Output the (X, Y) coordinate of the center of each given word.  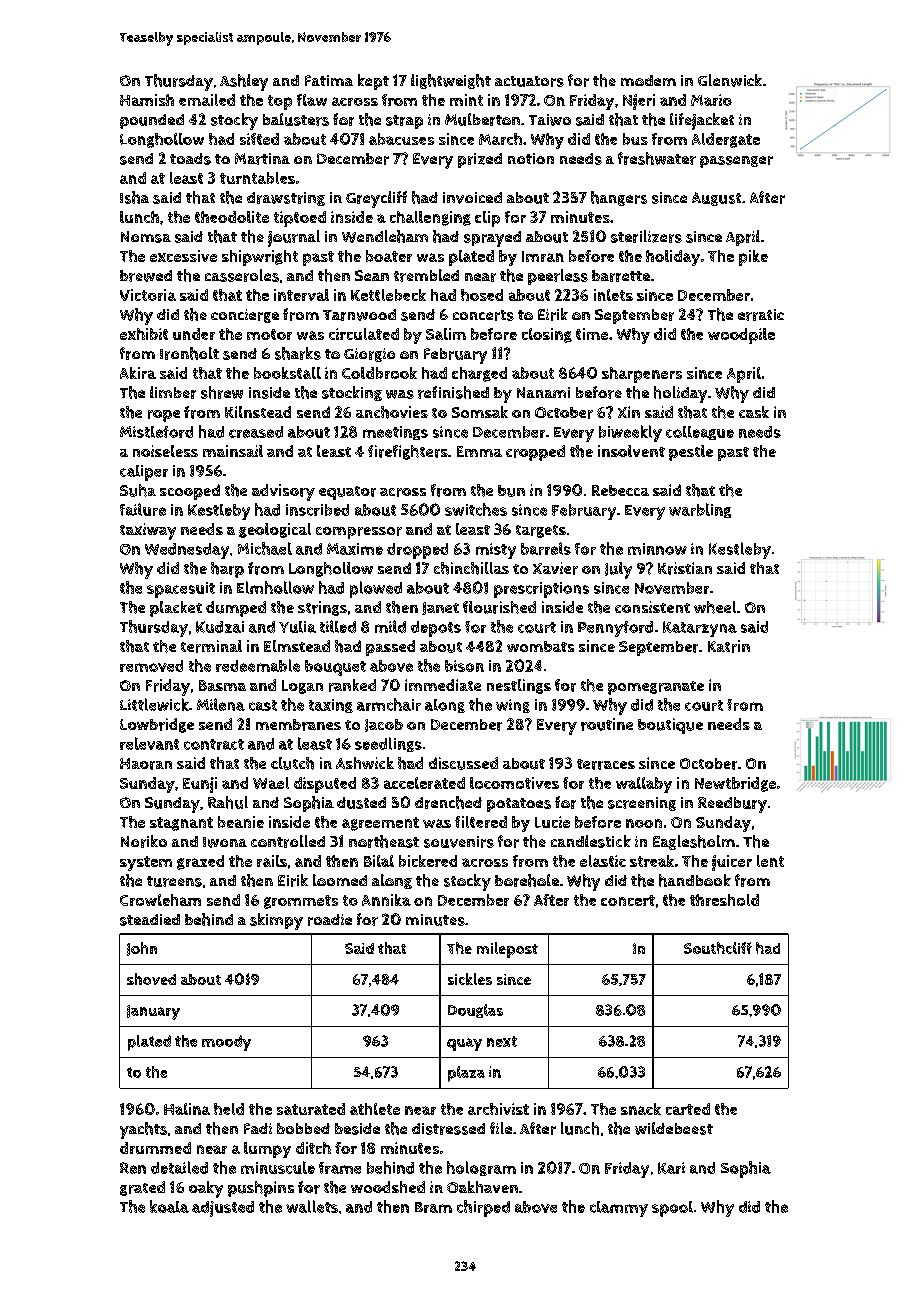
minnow (657, 549)
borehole (527, 880)
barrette (621, 276)
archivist (498, 1109)
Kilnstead (258, 412)
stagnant (181, 824)
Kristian (685, 568)
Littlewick (154, 704)
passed (390, 648)
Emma (479, 451)
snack (641, 1109)
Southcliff (718, 948)
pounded (152, 121)
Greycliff (376, 199)
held (229, 1109)
